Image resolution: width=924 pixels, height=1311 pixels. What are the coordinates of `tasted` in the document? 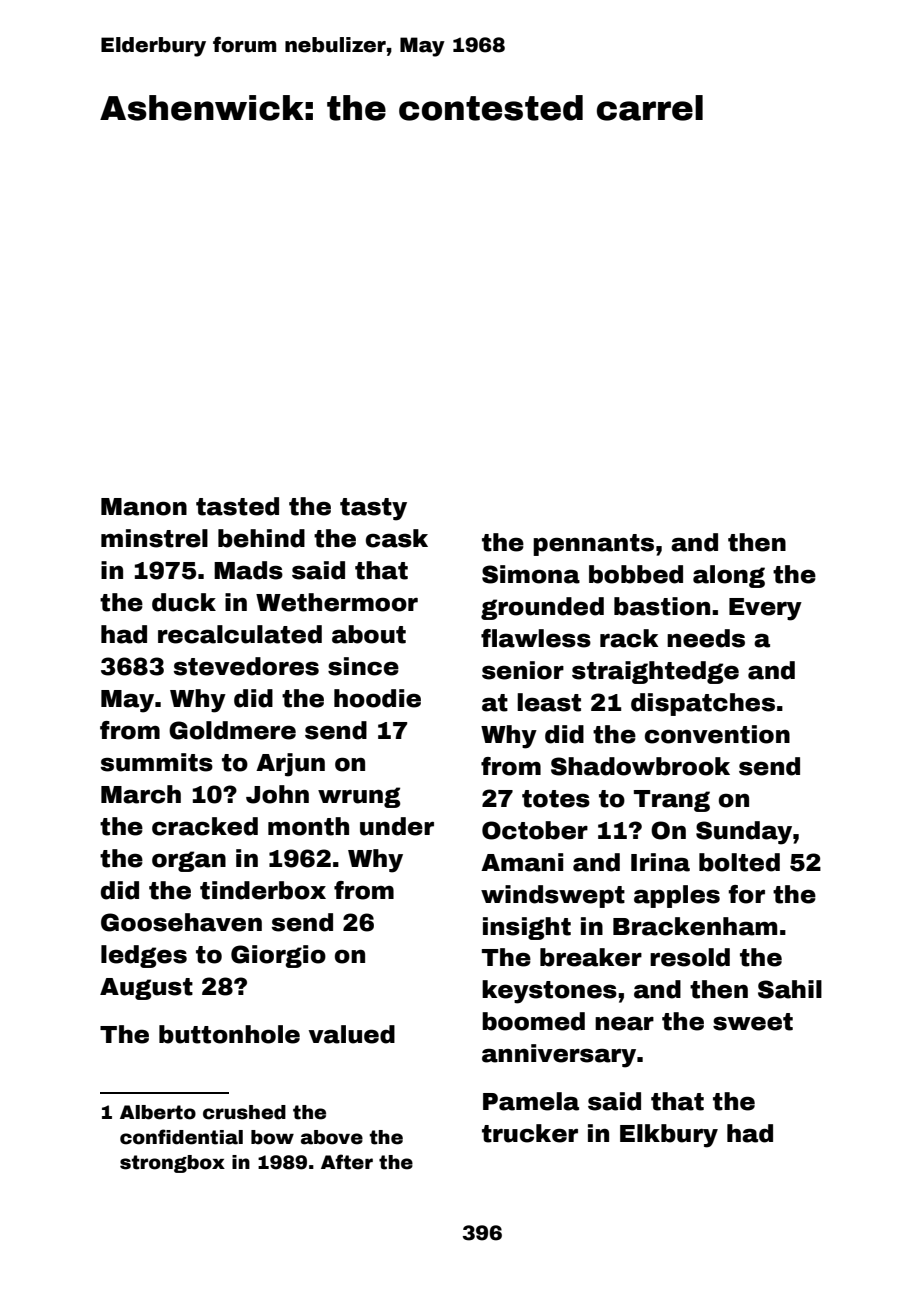 It's located at (237, 506).
